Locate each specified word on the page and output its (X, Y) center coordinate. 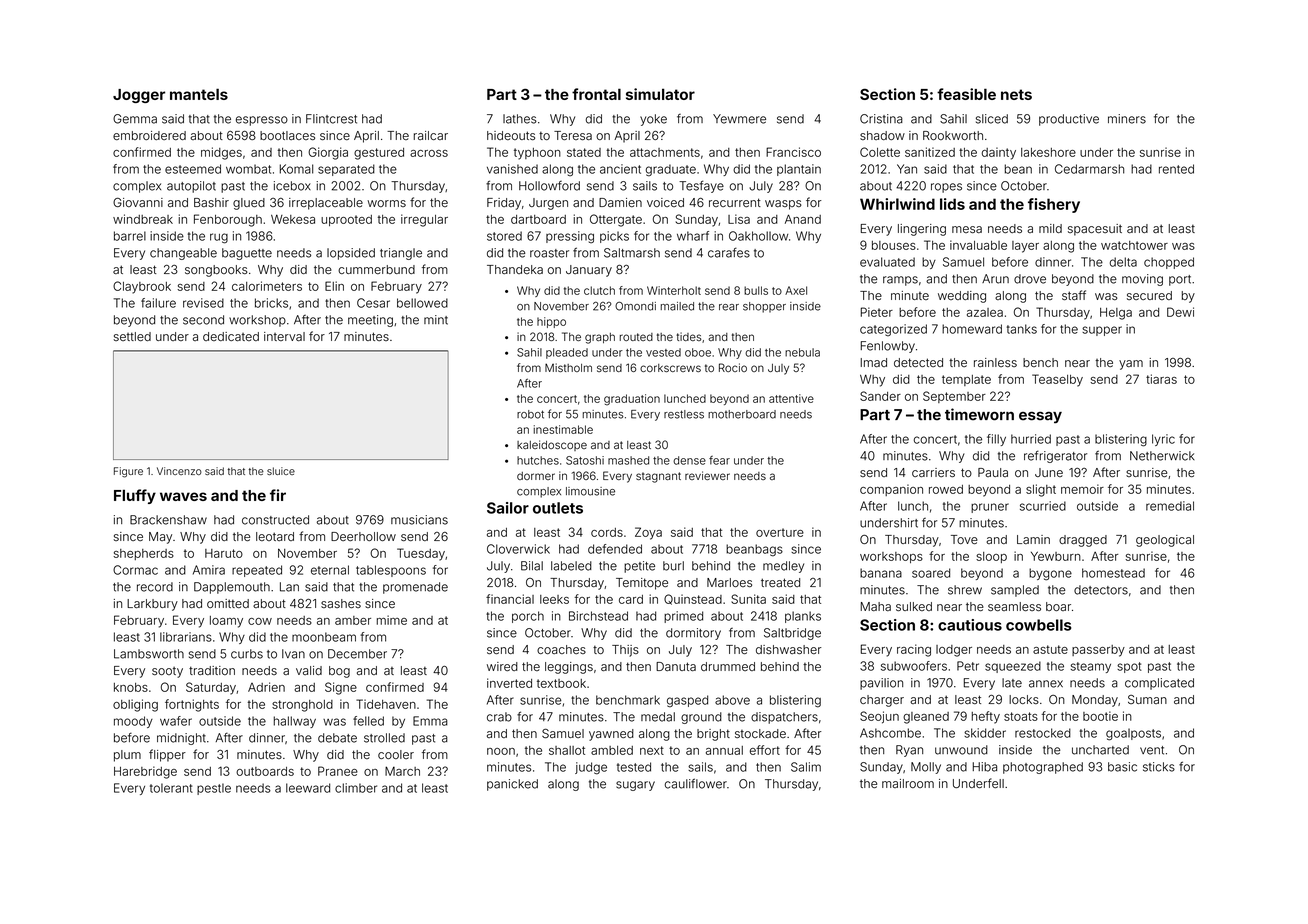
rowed (946, 489)
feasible (966, 94)
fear (719, 460)
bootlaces (287, 135)
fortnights (192, 705)
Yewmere (739, 119)
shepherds (143, 554)
